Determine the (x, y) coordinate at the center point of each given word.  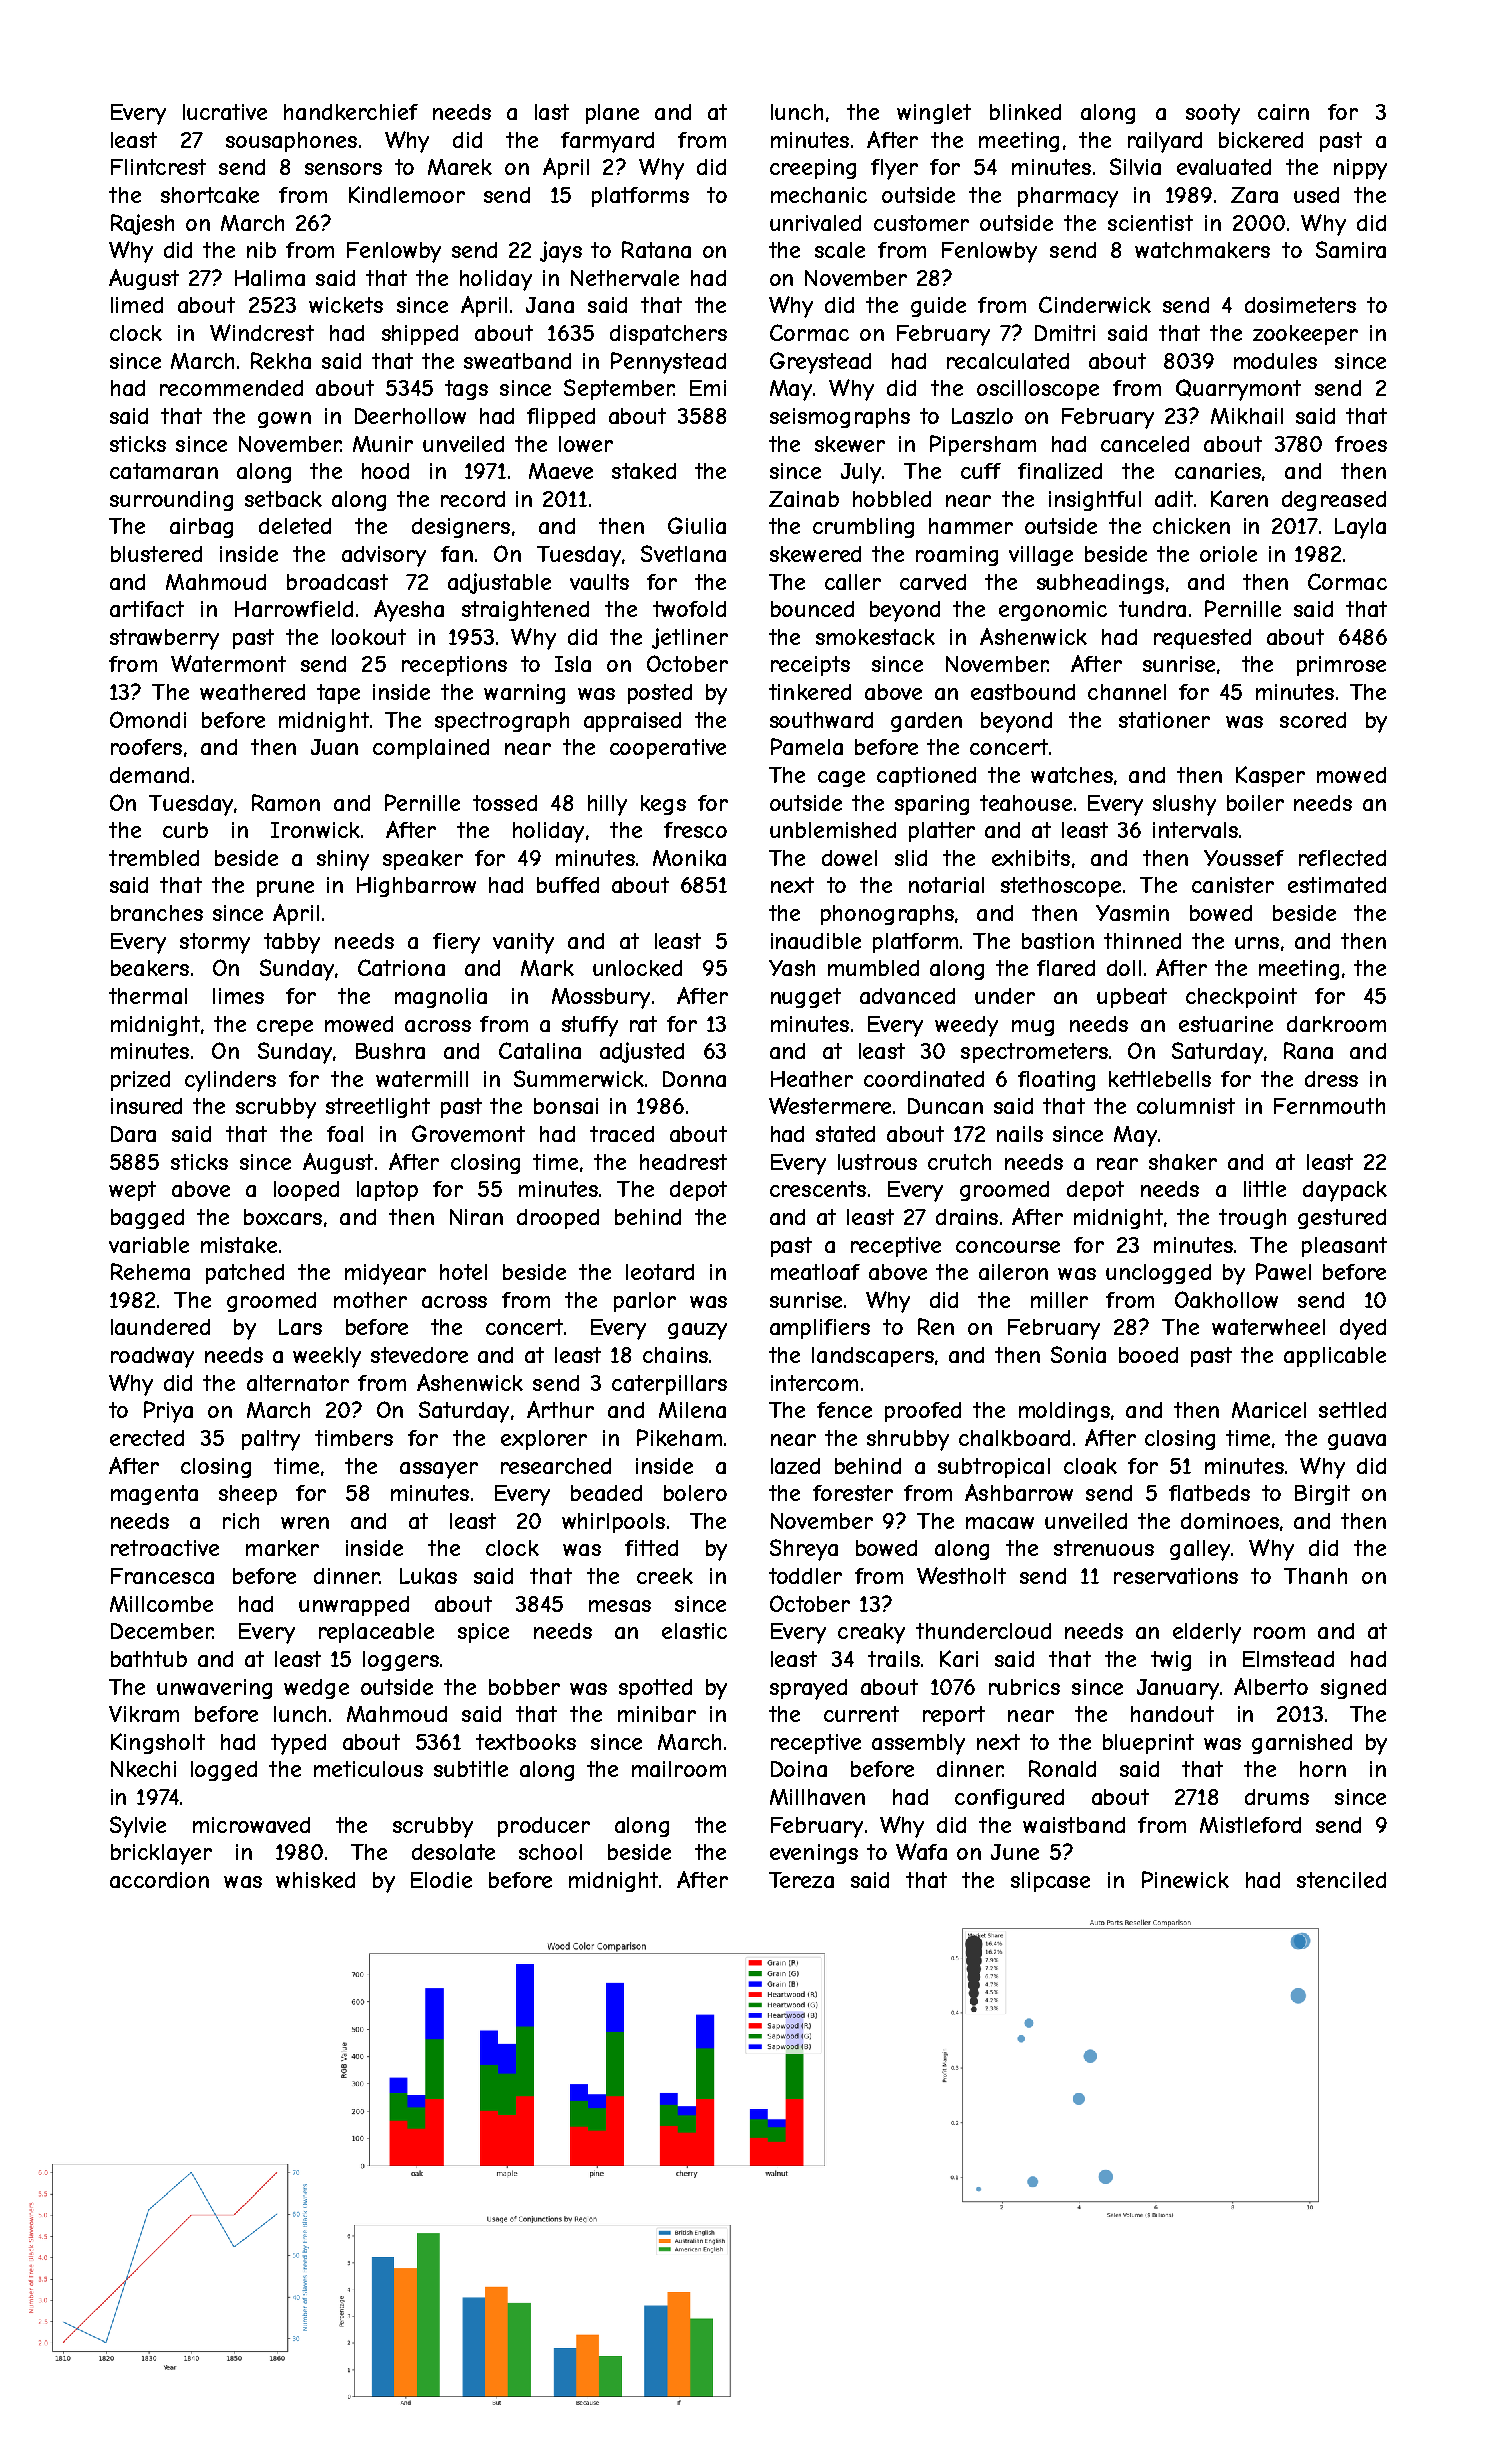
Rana (1308, 1050)
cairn (1283, 112)
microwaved (251, 1825)
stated (845, 1134)
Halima (270, 278)
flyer (894, 169)
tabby (292, 943)
